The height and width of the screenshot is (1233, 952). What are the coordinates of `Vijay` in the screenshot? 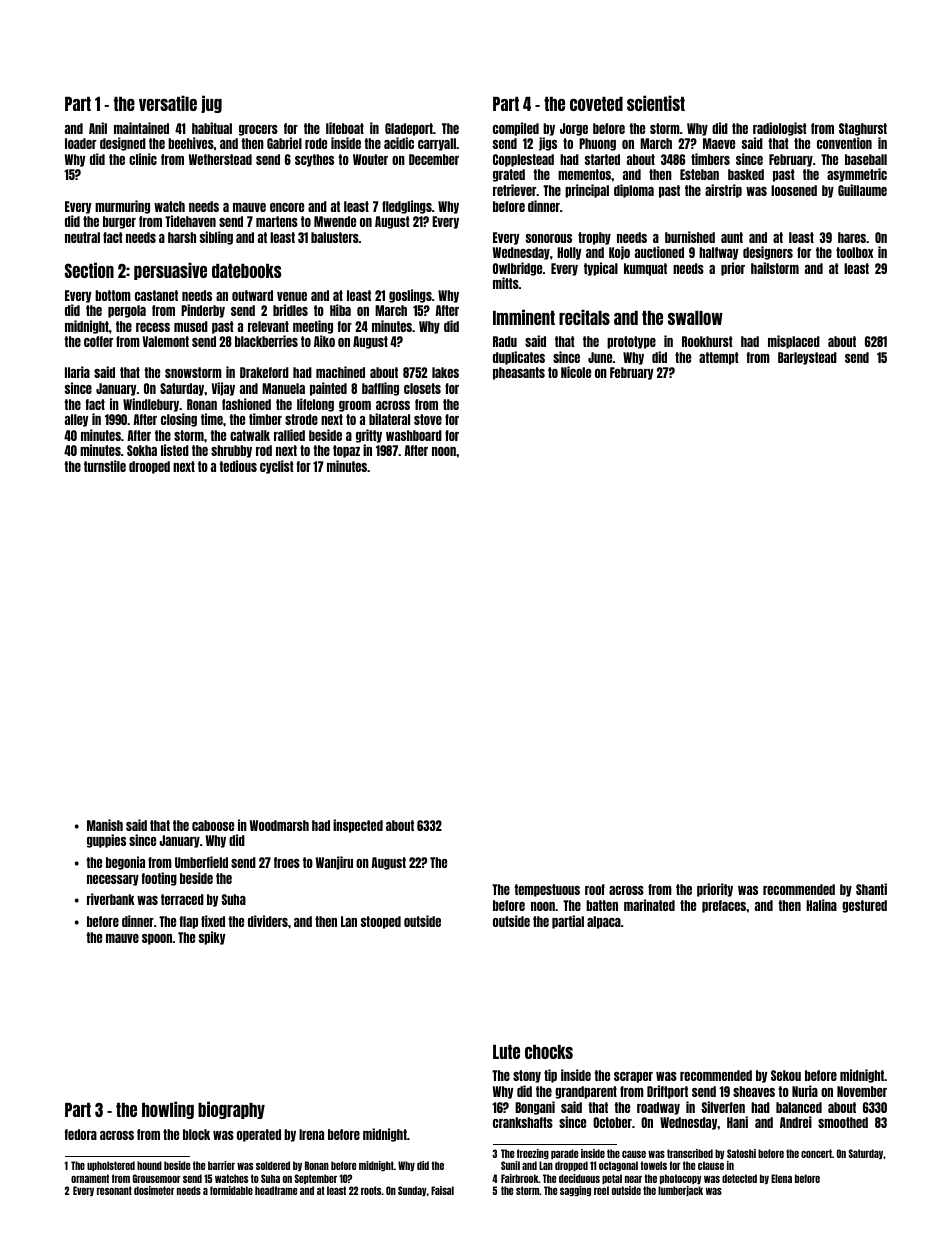 It's located at (223, 389).
